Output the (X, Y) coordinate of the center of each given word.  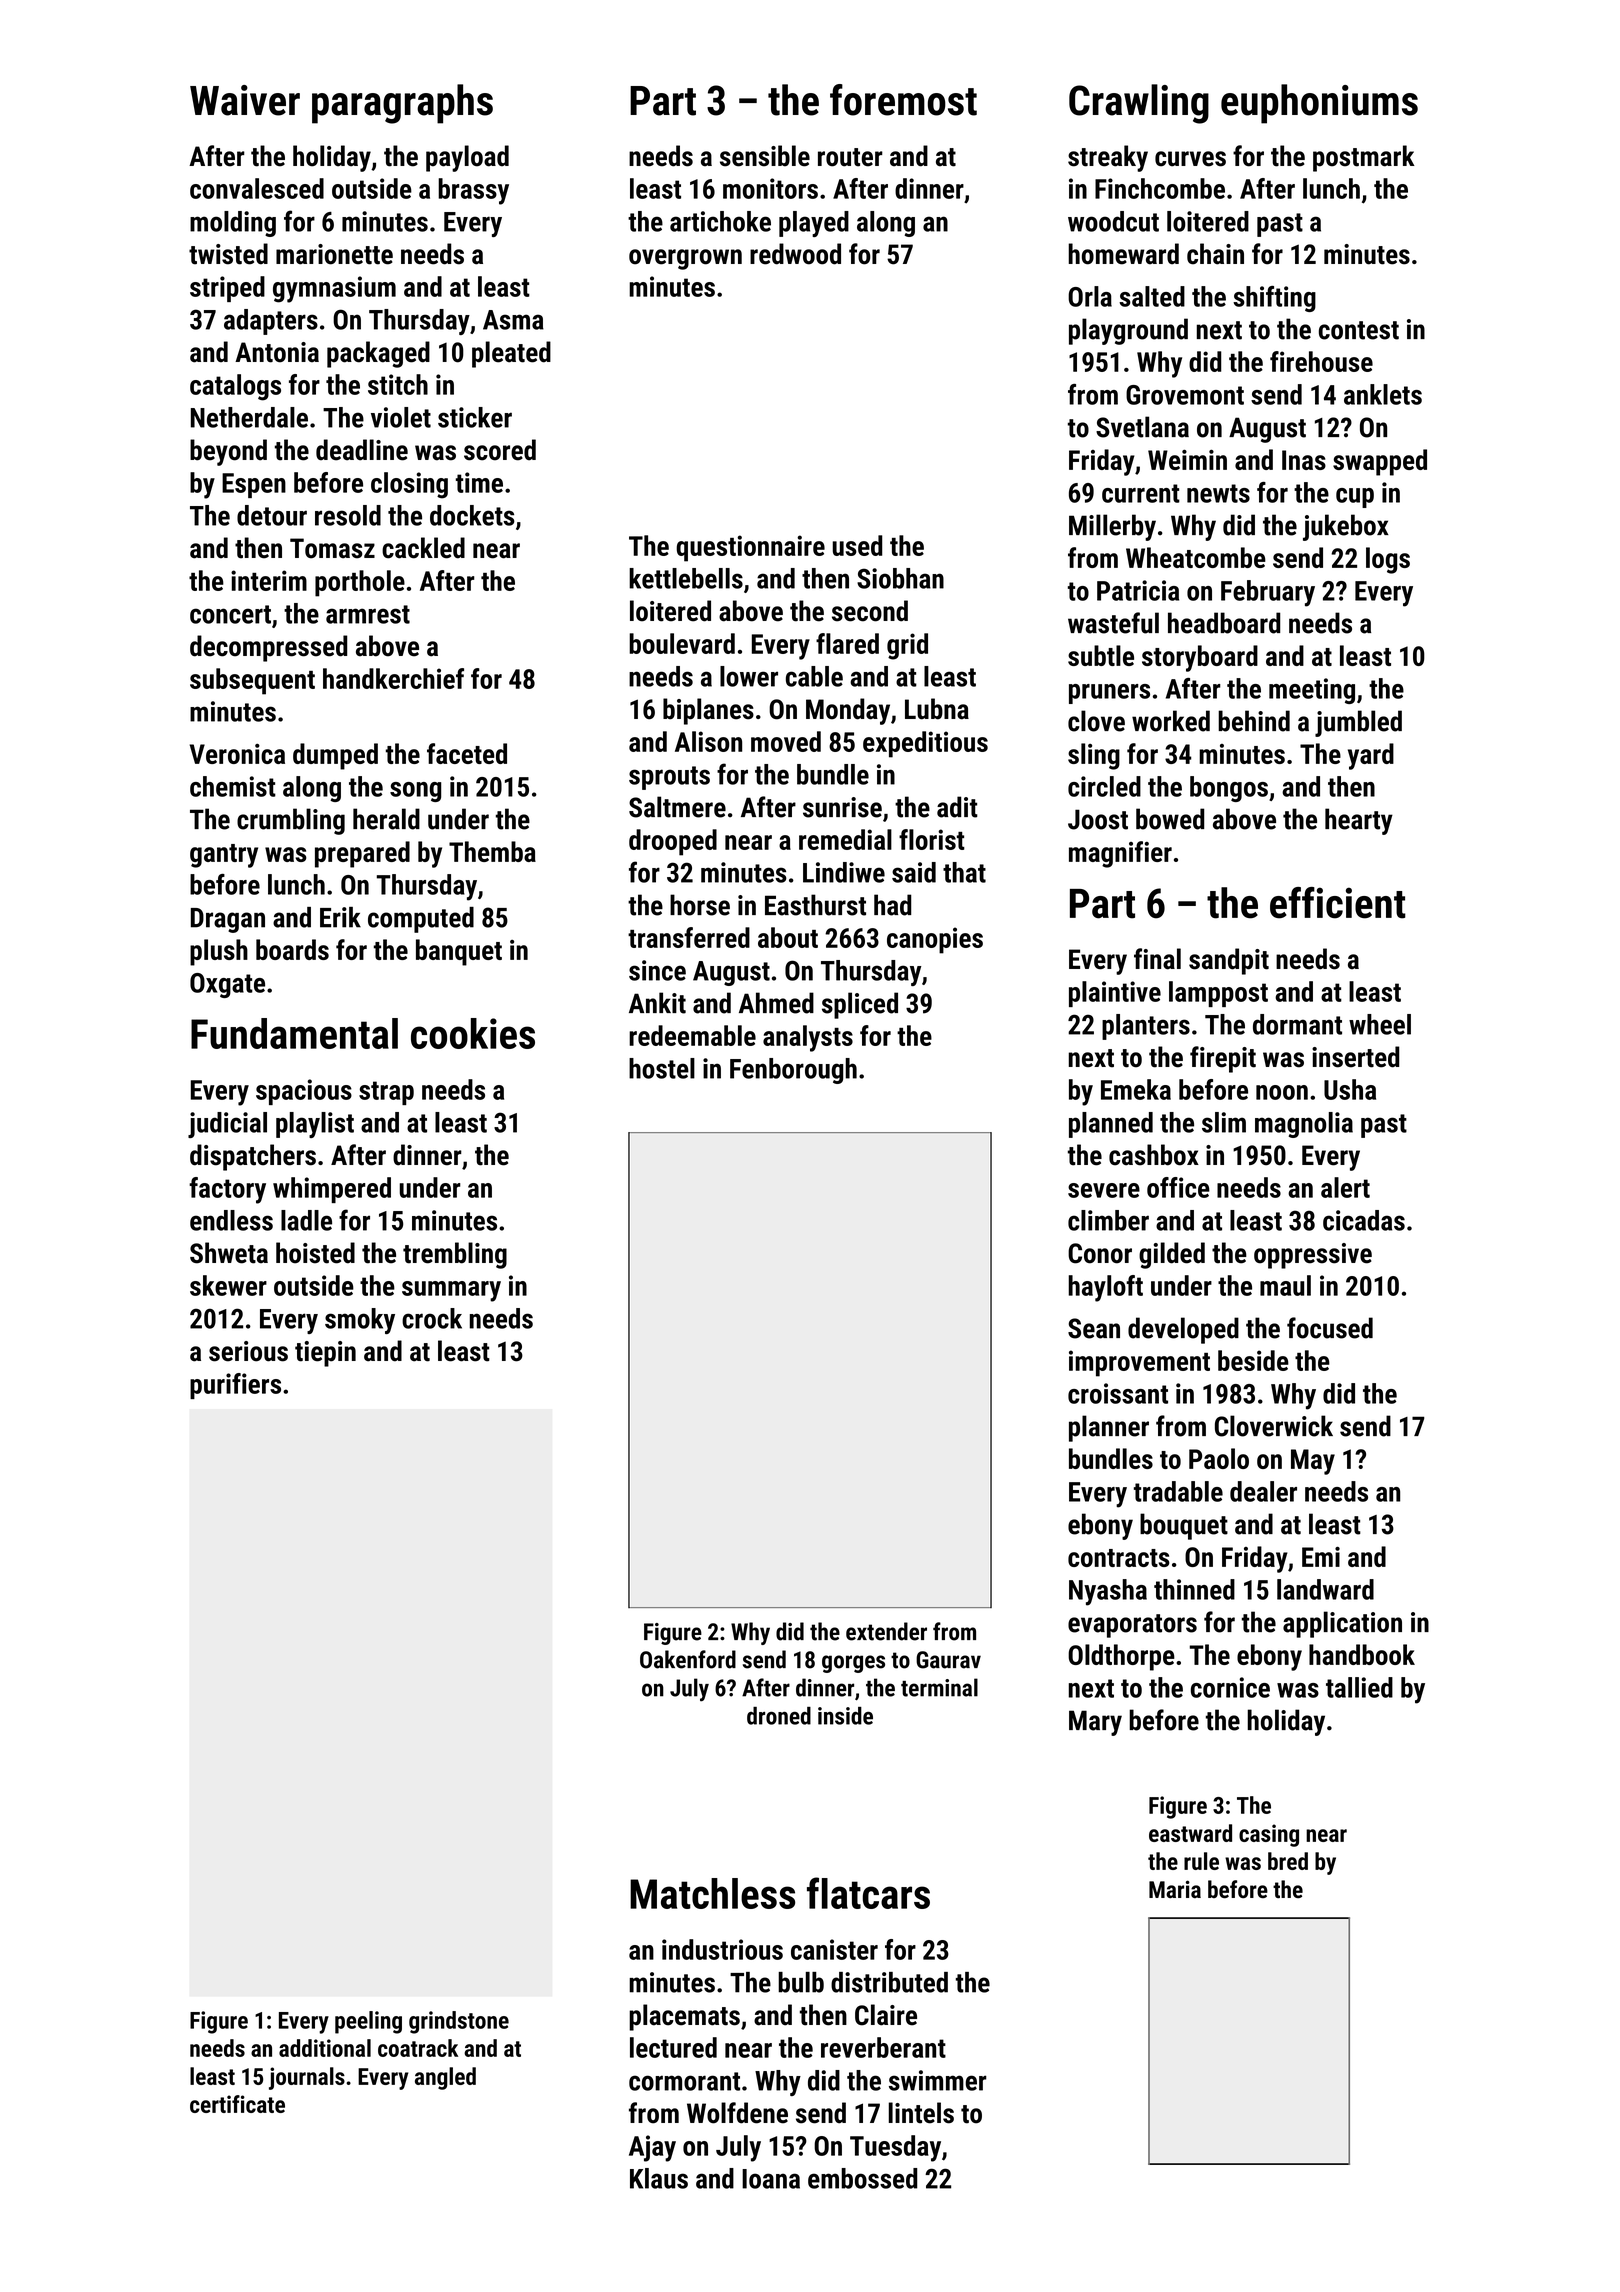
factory (227, 1190)
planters (1146, 1027)
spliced (860, 1005)
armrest (368, 614)
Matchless (712, 1893)
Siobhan (900, 578)
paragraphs (402, 104)
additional (325, 2048)
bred (1288, 1861)
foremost (903, 100)
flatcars (868, 1893)
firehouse (1321, 361)
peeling (368, 2022)
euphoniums (1319, 104)
